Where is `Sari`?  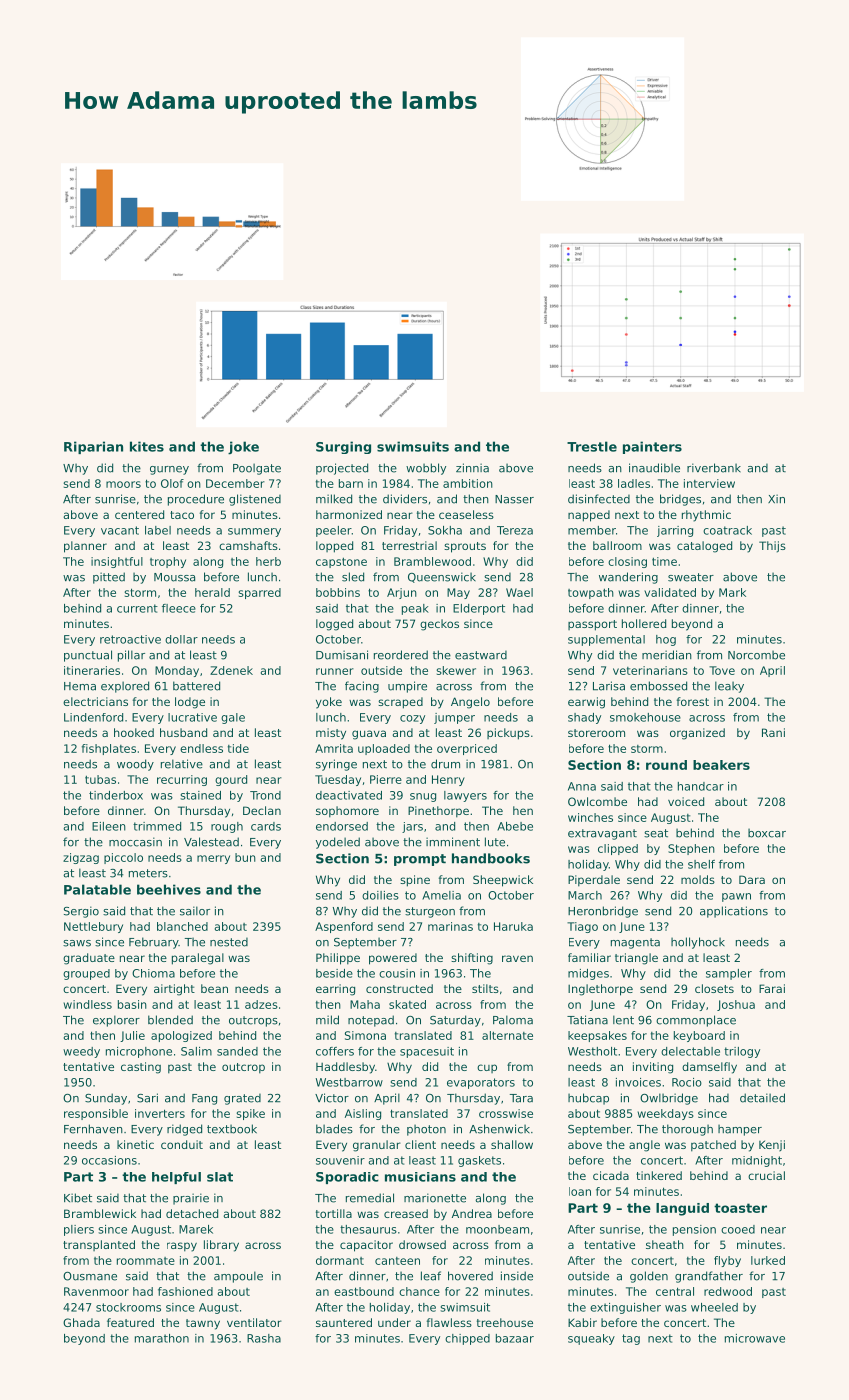 Sari is located at coordinates (147, 1098).
